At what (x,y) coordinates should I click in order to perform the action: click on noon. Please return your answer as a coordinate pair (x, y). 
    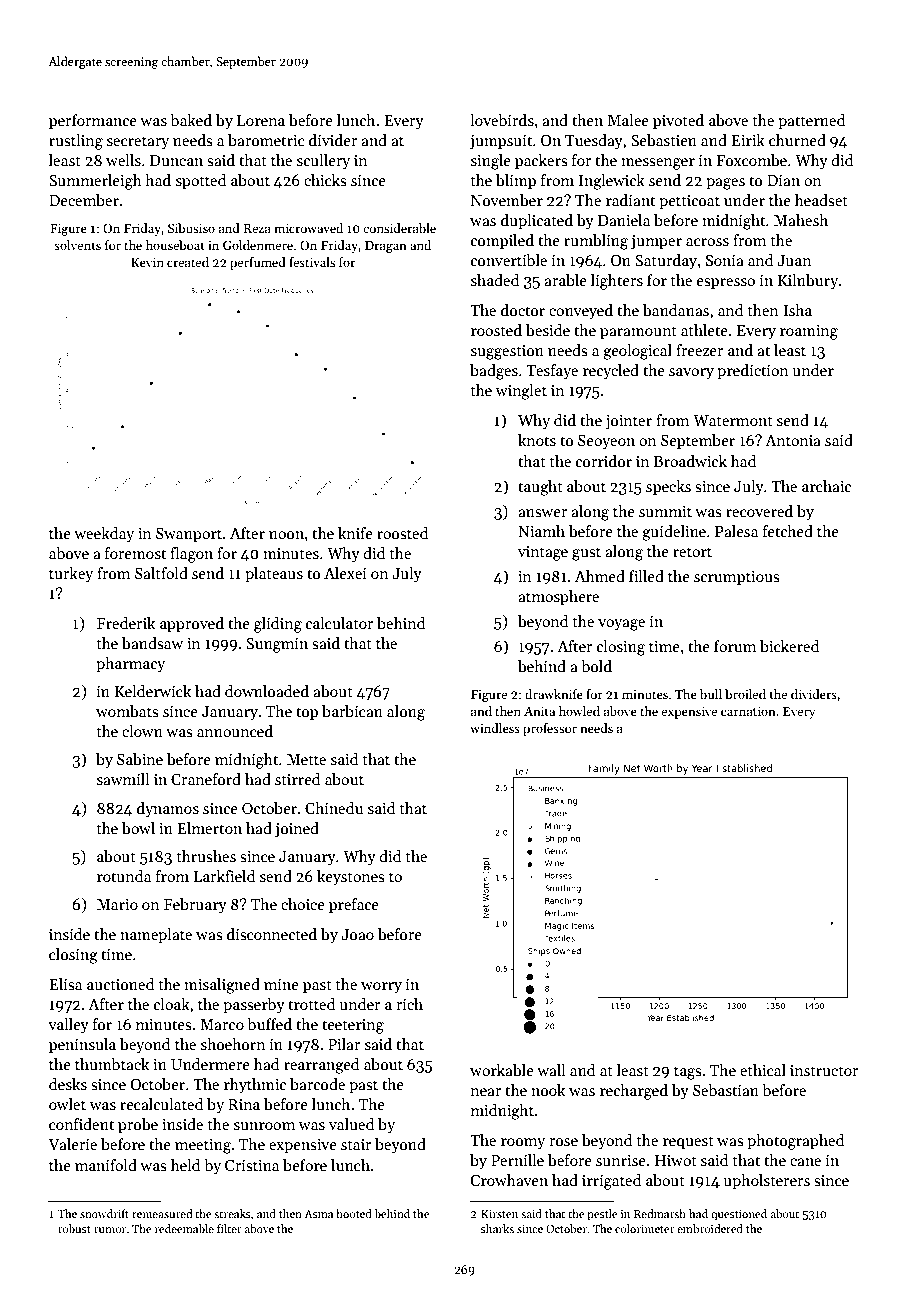
    Looking at the image, I should click on (286, 535).
